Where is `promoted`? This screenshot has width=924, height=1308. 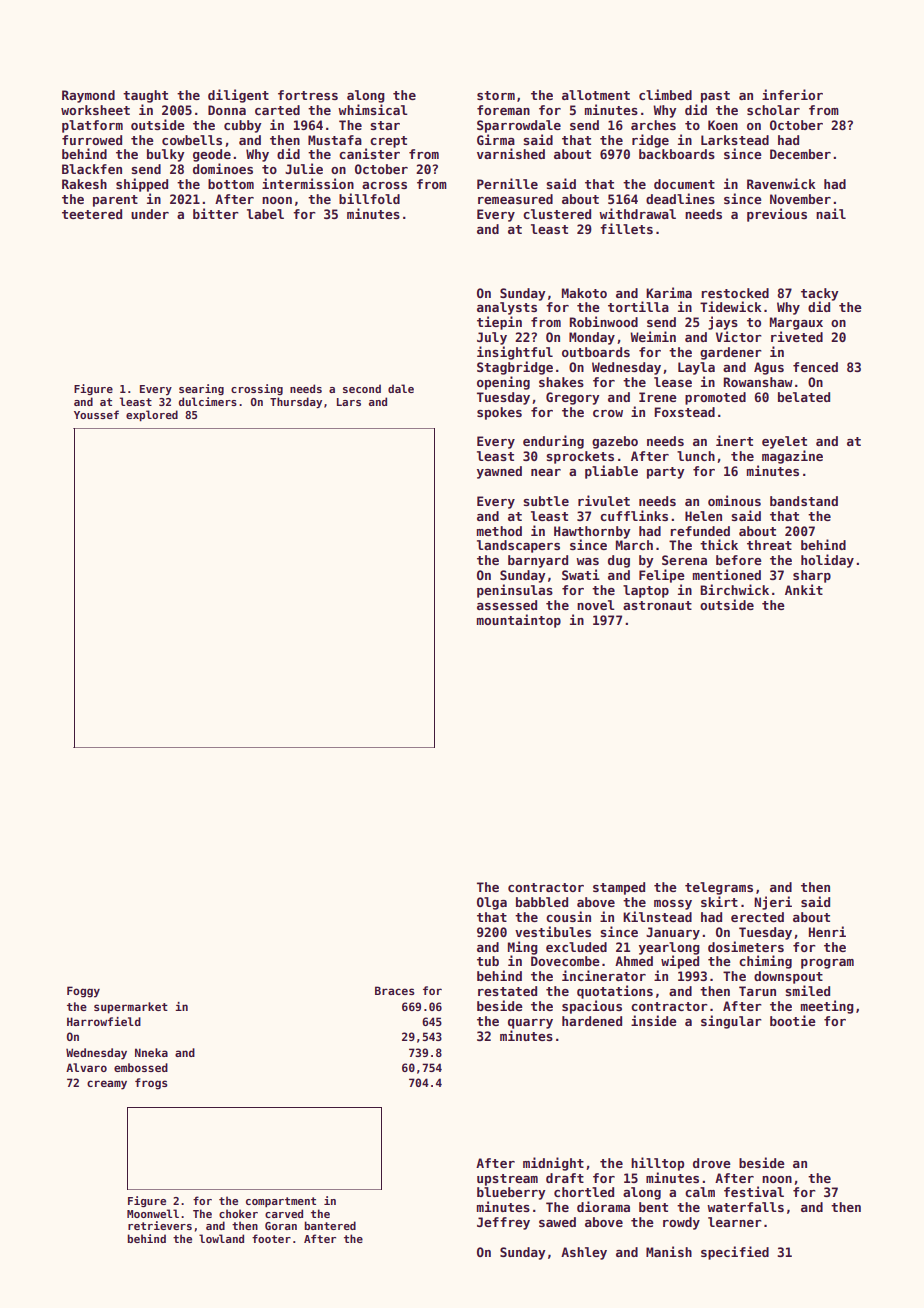
promoted is located at coordinates (715, 398).
